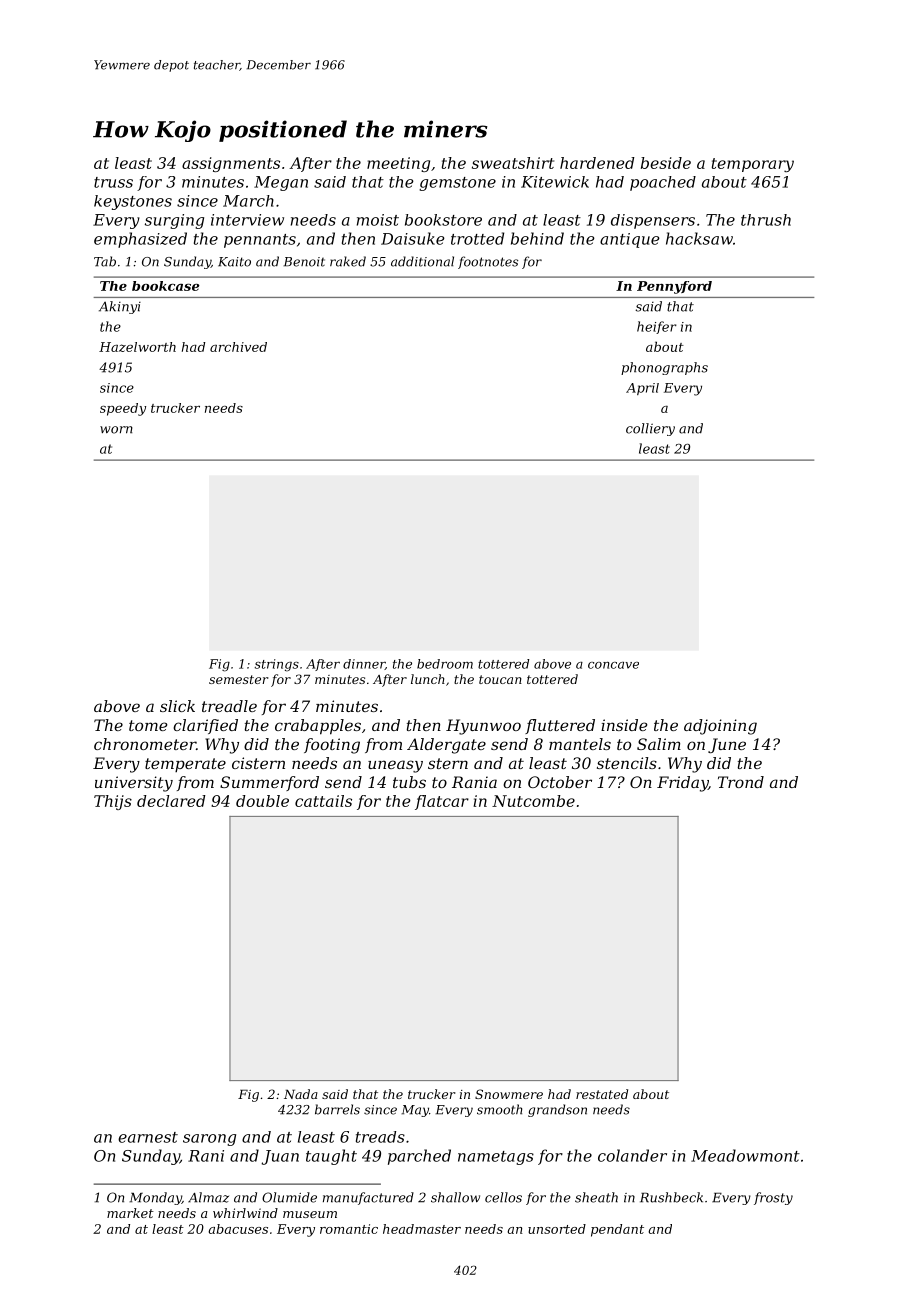  Describe the element at coordinates (148, 725) in the screenshot. I see `tome` at that location.
